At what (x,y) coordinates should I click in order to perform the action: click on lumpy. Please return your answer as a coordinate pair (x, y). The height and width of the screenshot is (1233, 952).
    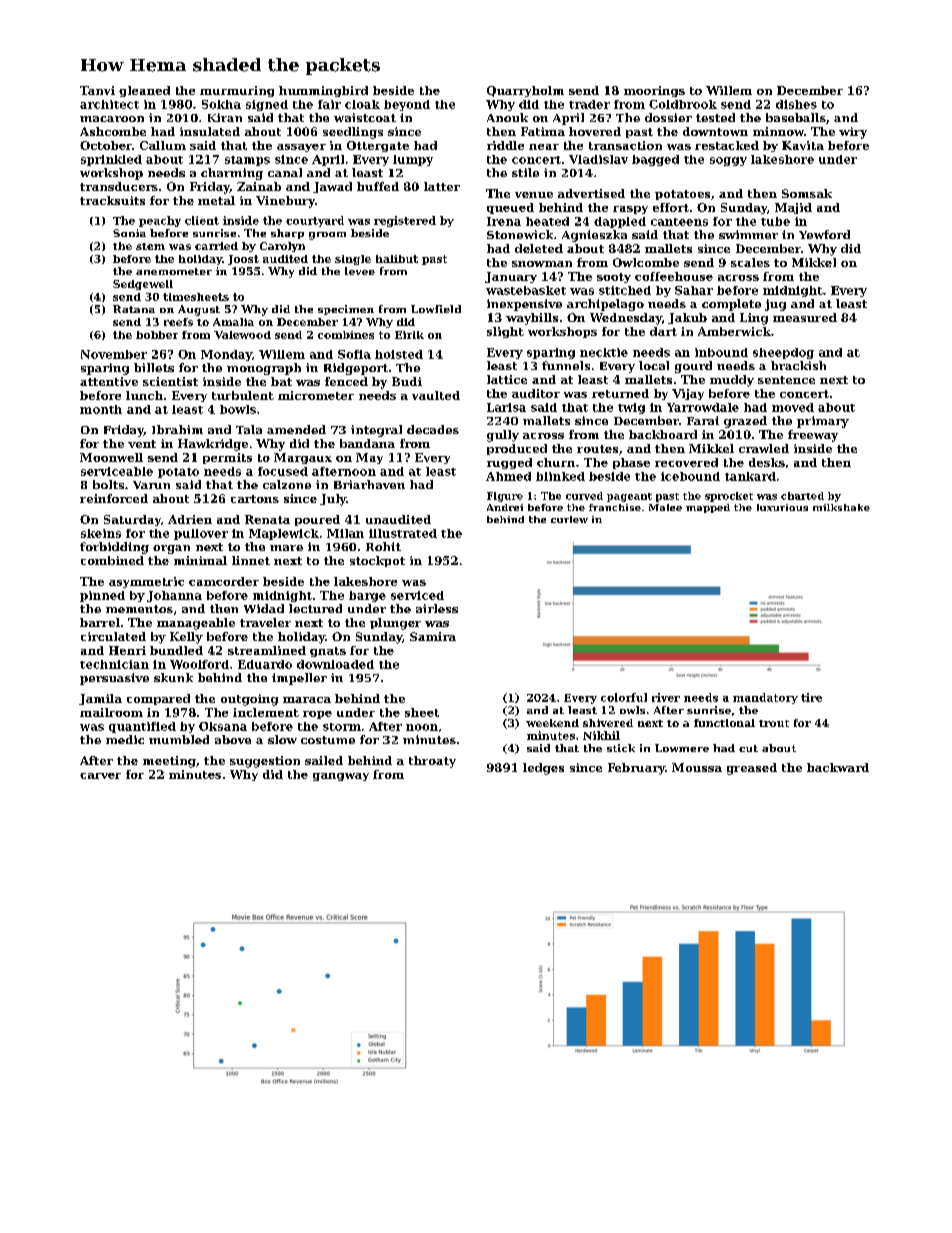
    Looking at the image, I should click on (413, 160).
